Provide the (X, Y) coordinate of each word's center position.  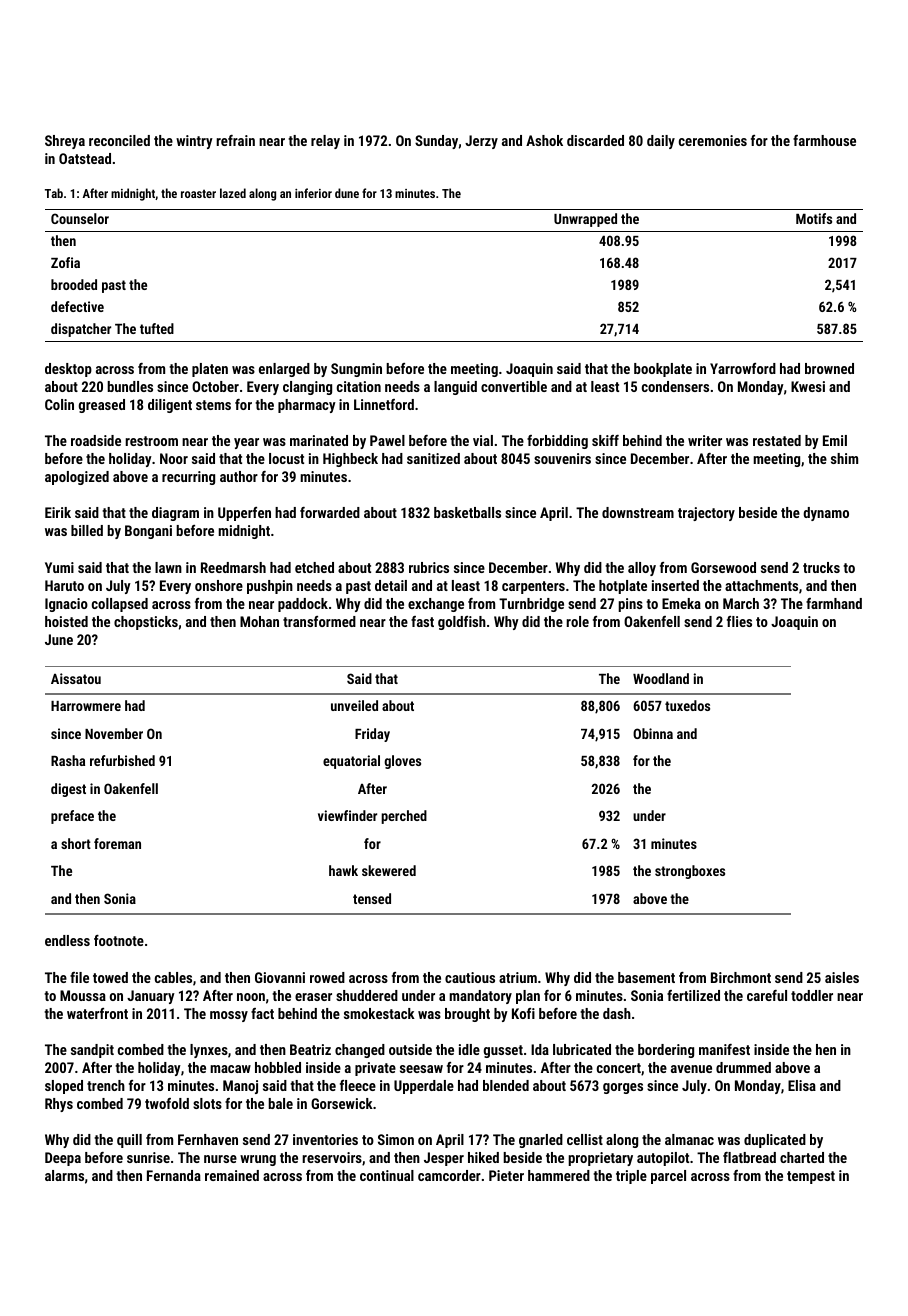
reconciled (119, 140)
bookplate (663, 370)
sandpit (92, 1051)
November (114, 733)
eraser (313, 997)
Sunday (436, 142)
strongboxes (690, 872)
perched (404, 817)
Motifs (814, 218)
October (215, 386)
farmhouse (824, 140)
